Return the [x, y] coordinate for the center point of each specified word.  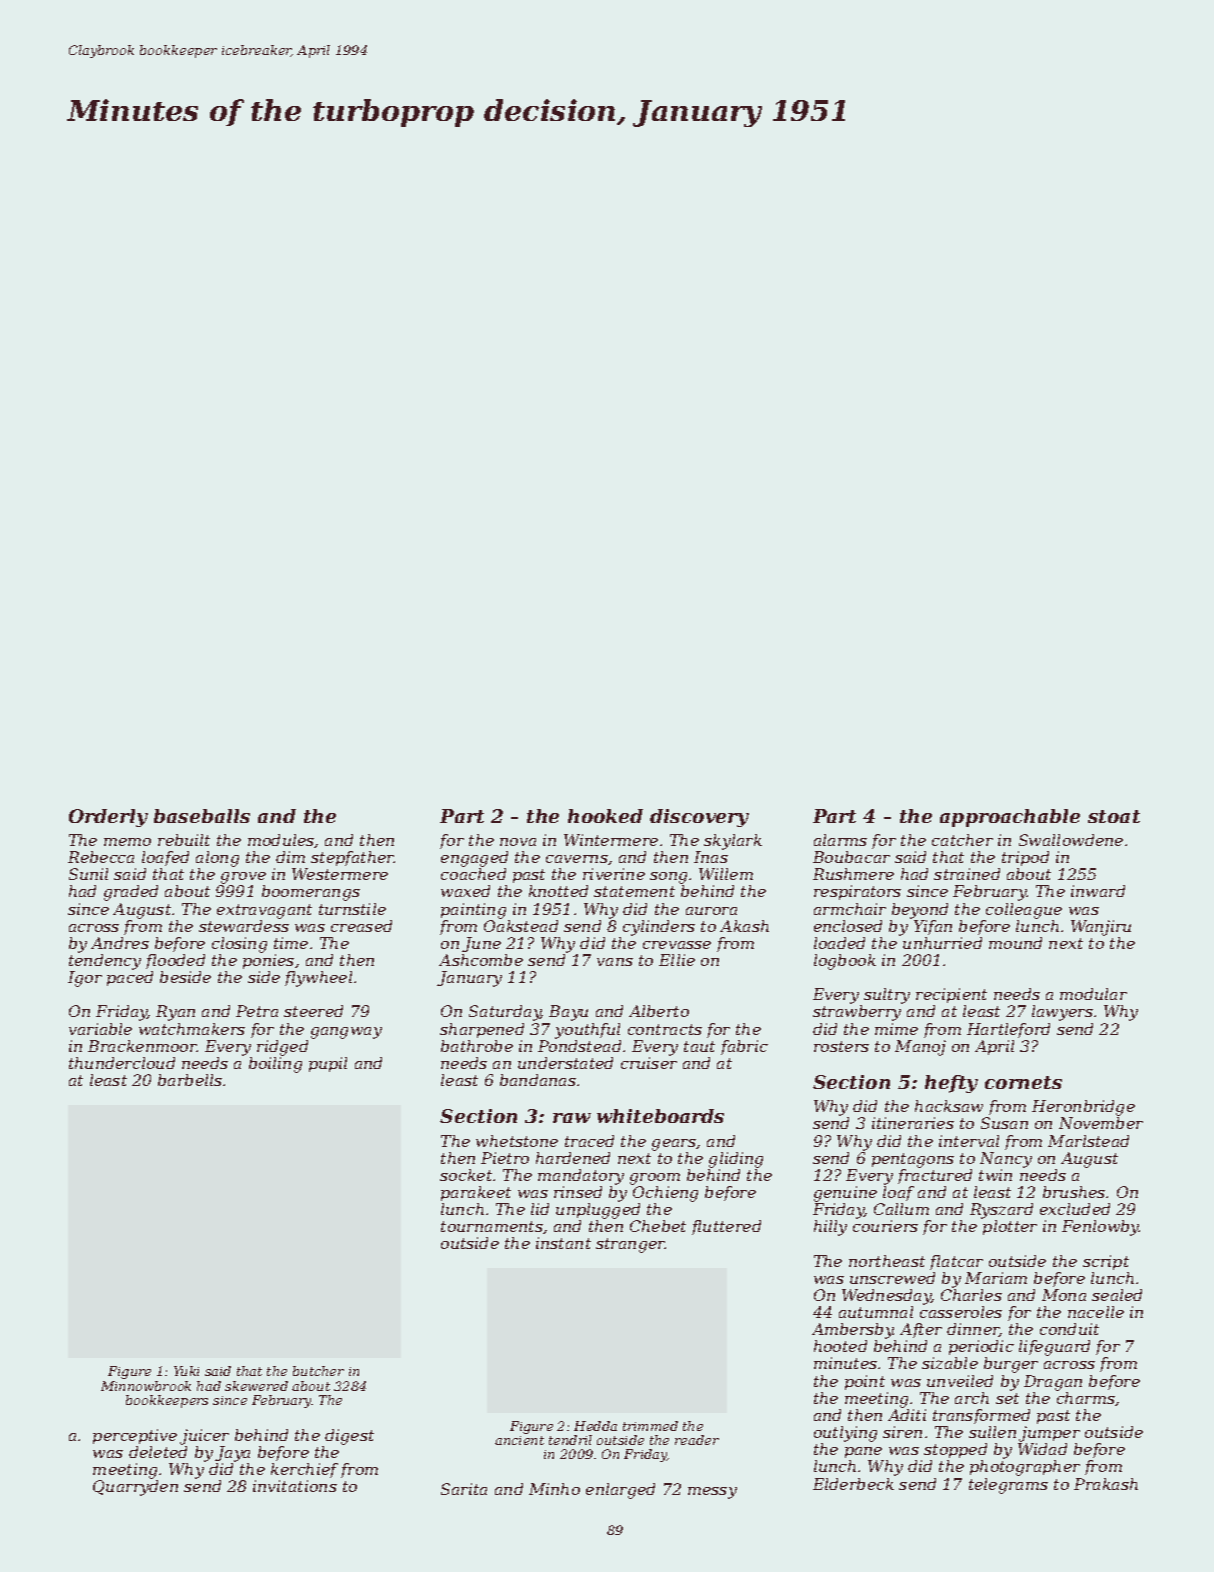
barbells [190, 1080]
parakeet [476, 1193]
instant [563, 1243]
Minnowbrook [146, 1386]
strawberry [857, 1013]
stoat [1114, 816]
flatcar [956, 1262]
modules [281, 841]
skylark [733, 842]
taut [699, 1046]
